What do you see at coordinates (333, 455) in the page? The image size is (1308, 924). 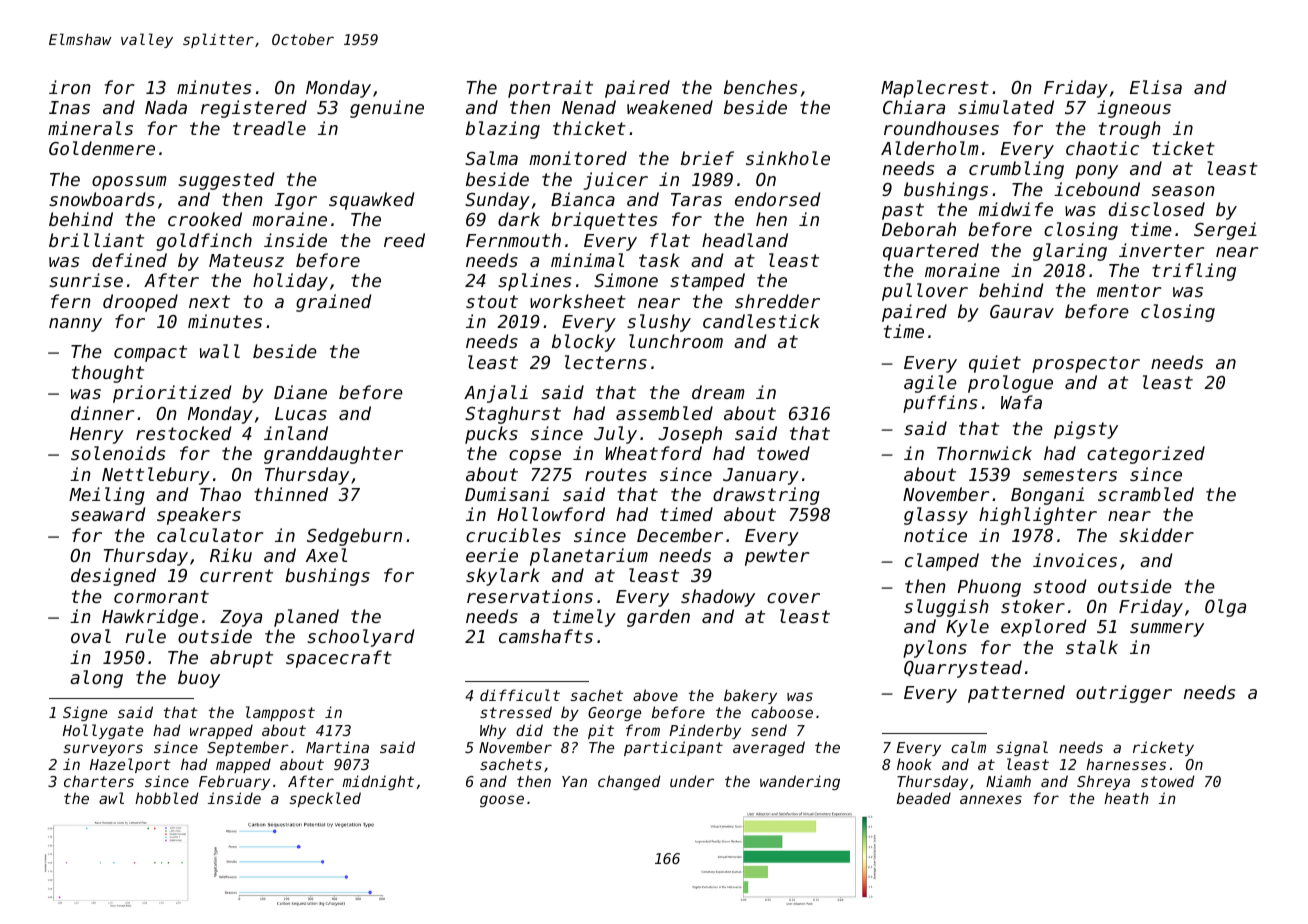 I see `granddaughter` at bounding box center [333, 455].
